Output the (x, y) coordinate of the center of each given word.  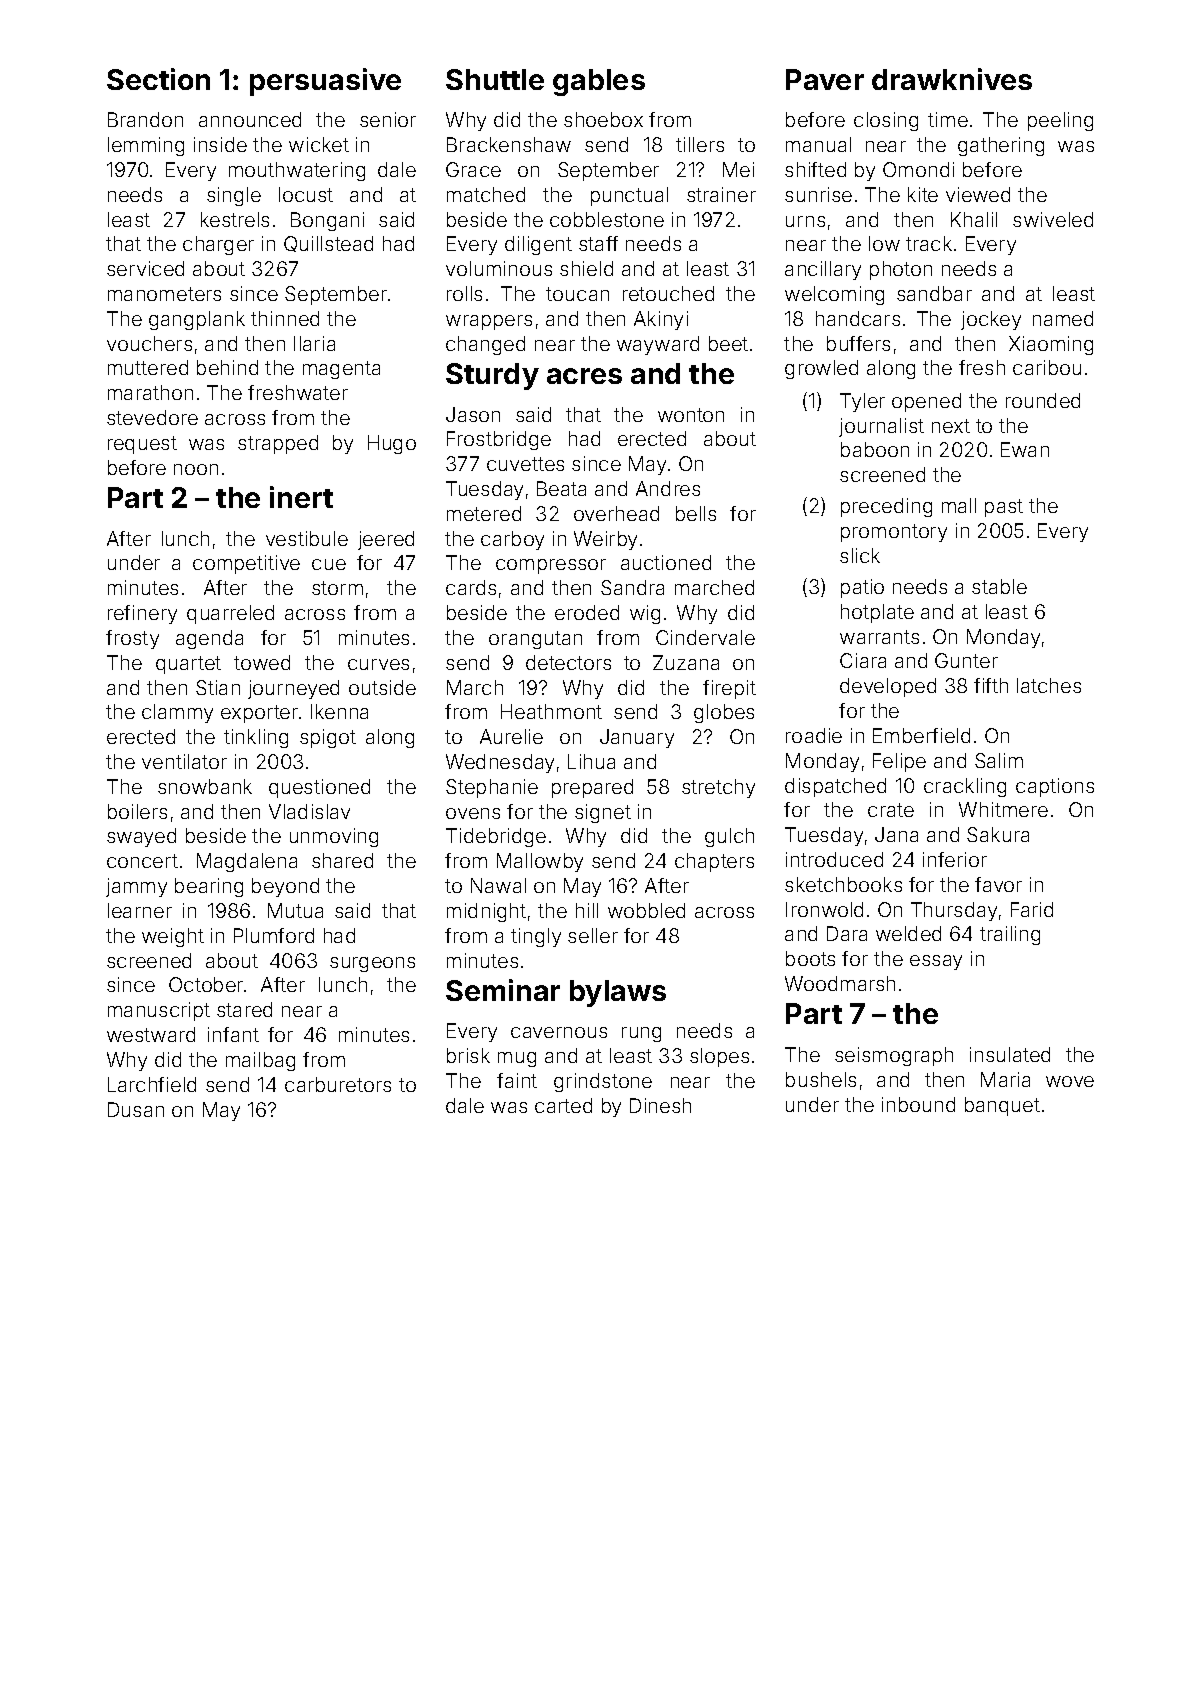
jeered (386, 540)
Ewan (1025, 449)
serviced (145, 268)
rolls (464, 293)
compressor (551, 566)
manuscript (159, 1011)
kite (923, 194)
